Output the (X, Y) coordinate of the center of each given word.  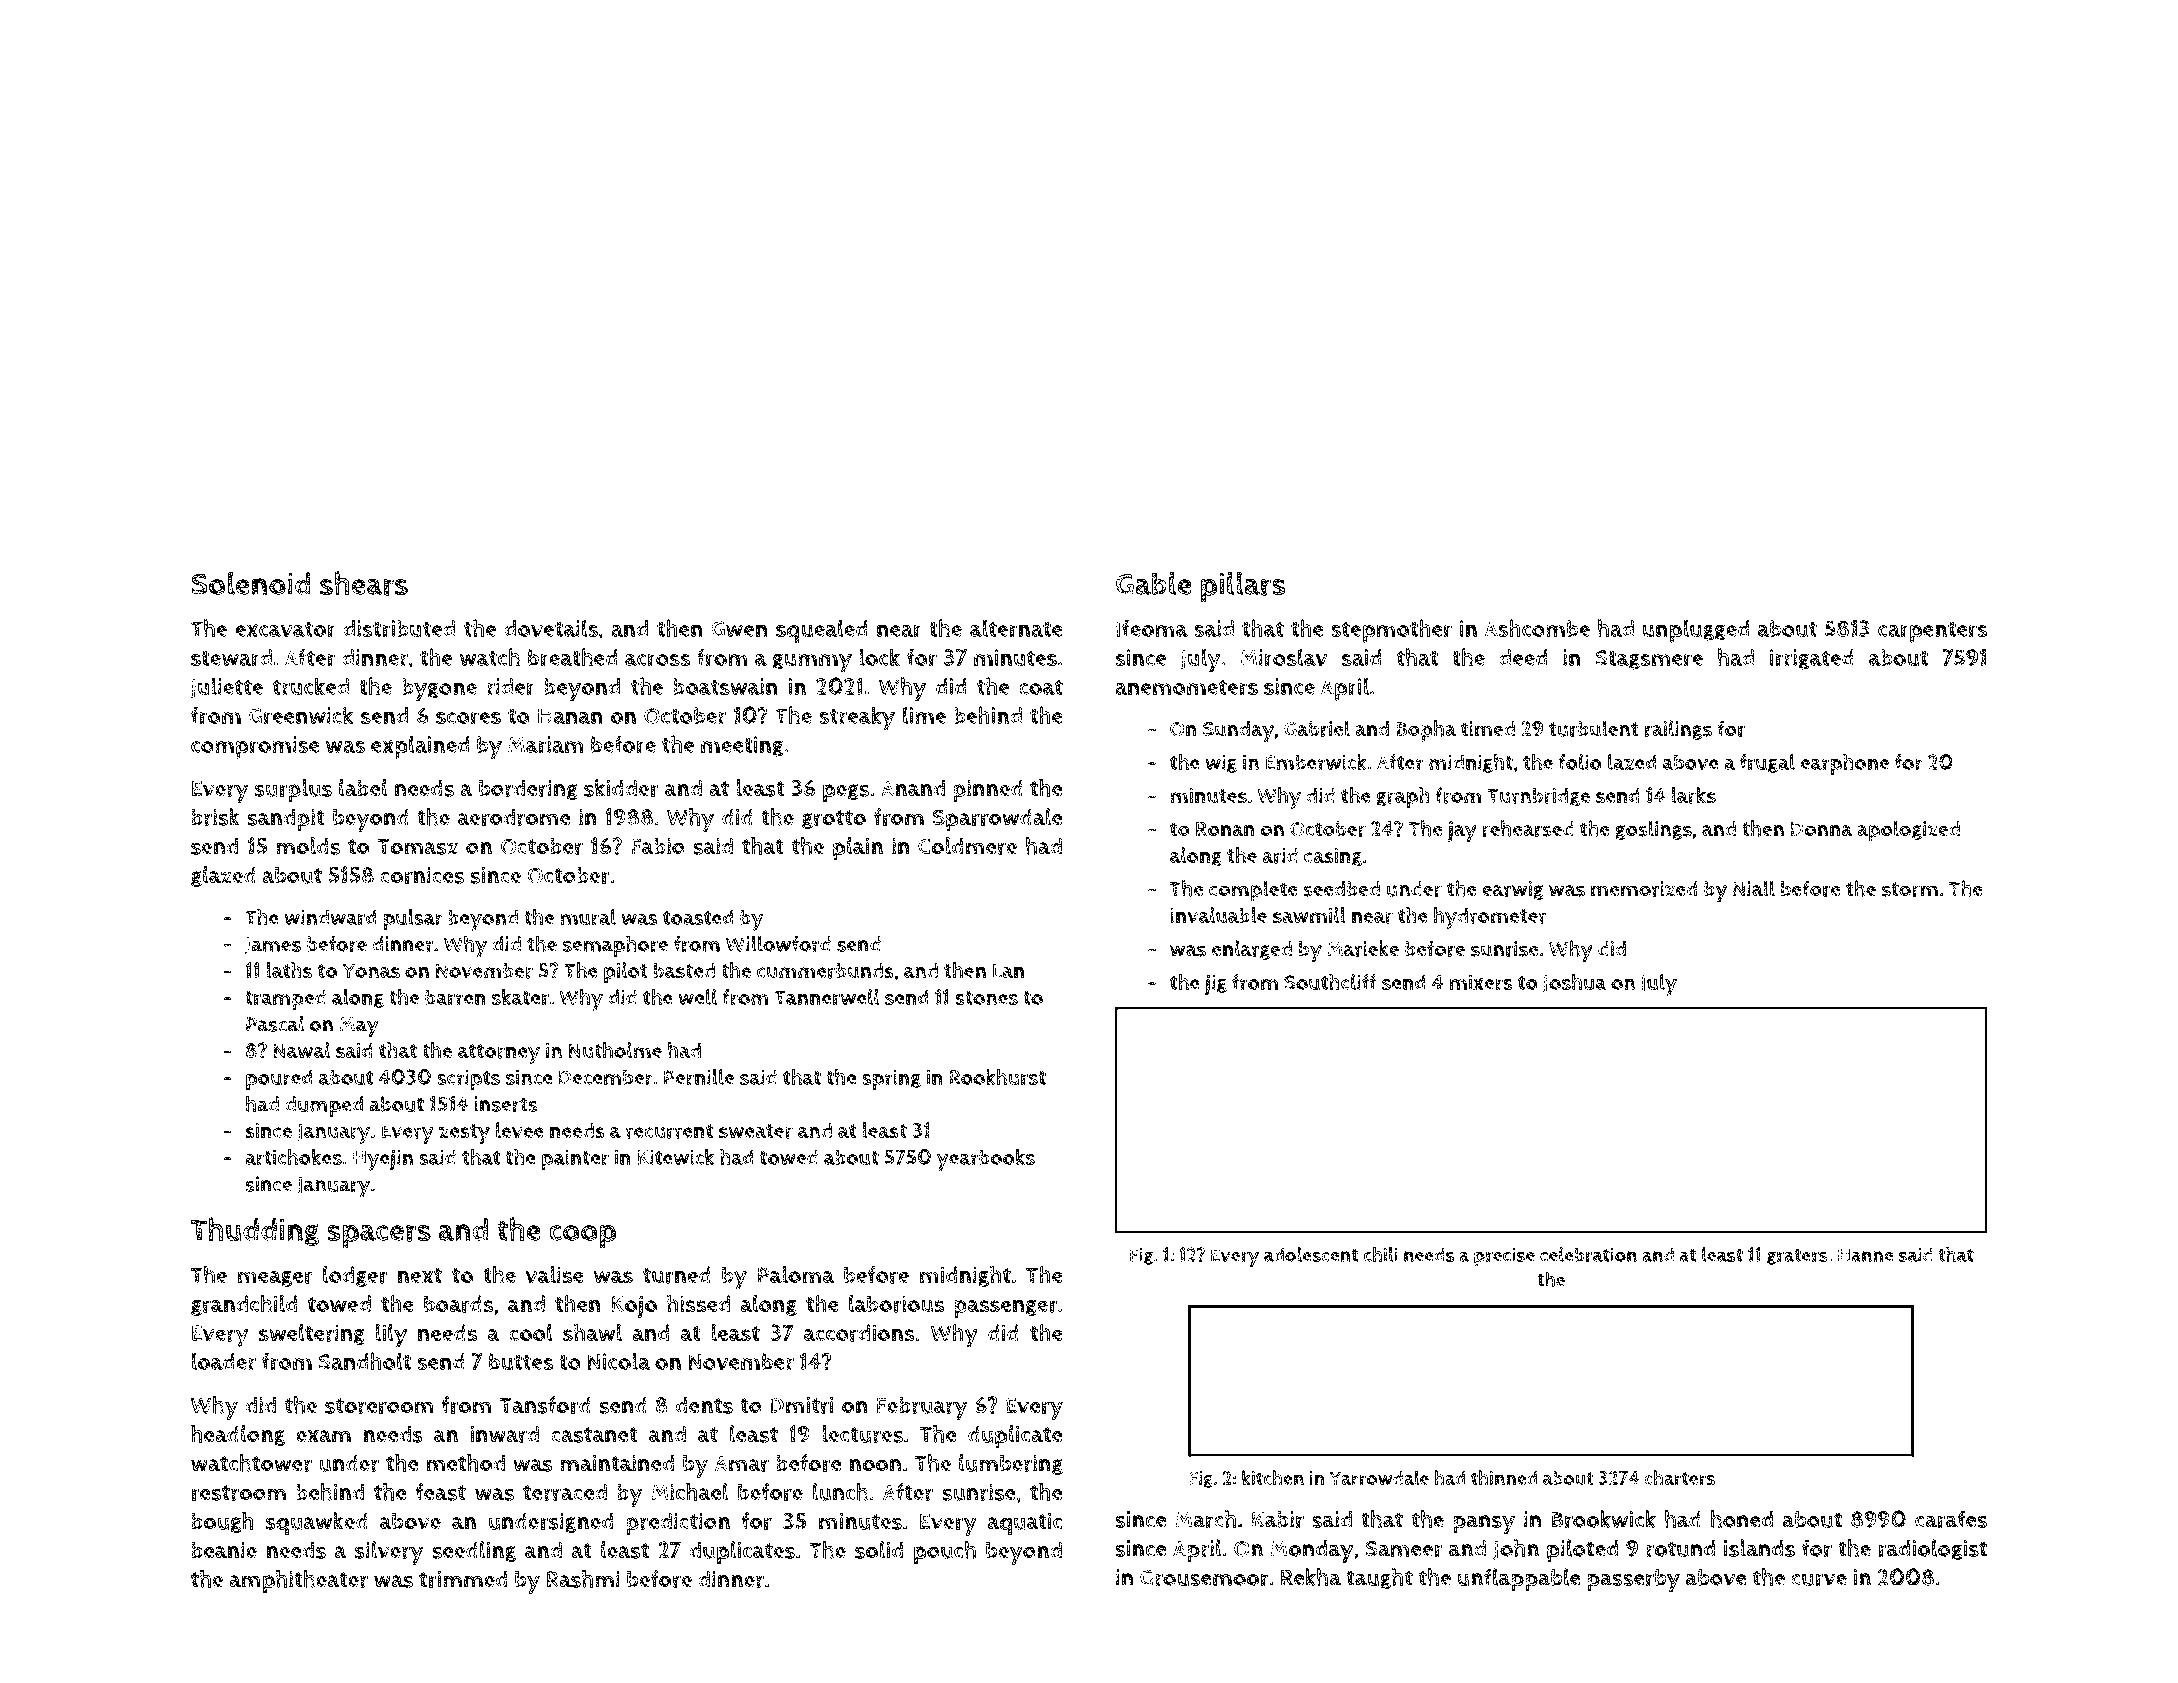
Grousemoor (1204, 1578)
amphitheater (298, 1581)
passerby (1633, 1580)
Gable (1153, 583)
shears (364, 583)
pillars (1243, 587)
